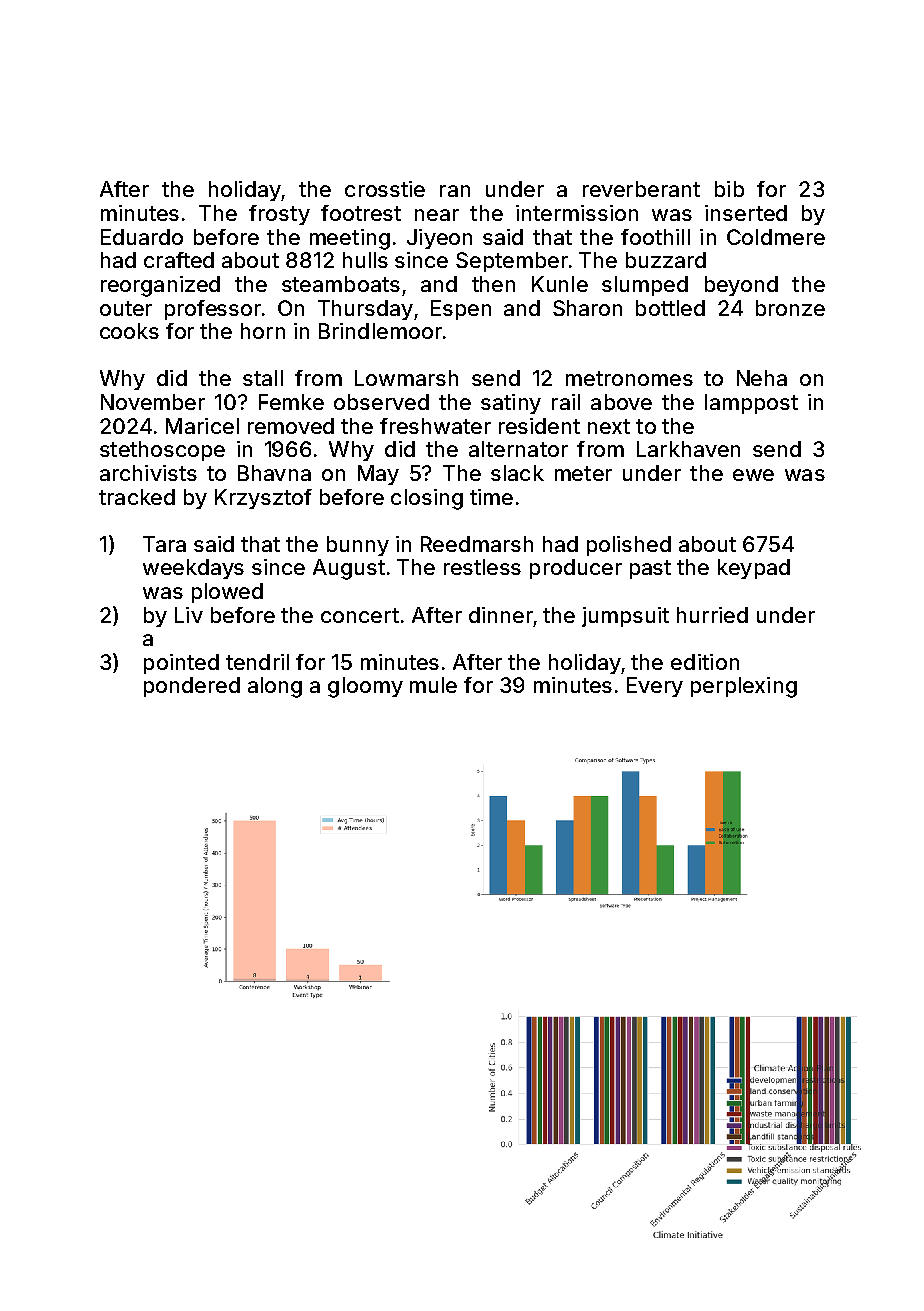 The image size is (924, 1311). I want to click on Liv, so click(189, 615).
